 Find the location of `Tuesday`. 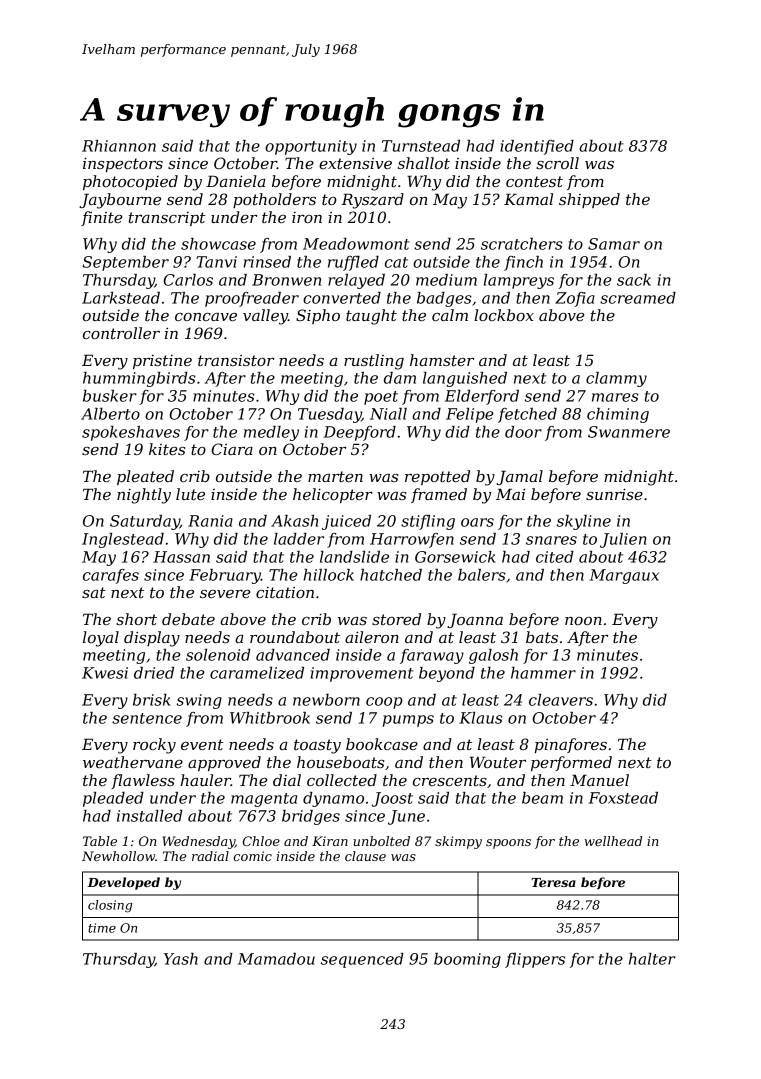

Tuesday is located at coordinates (329, 415).
